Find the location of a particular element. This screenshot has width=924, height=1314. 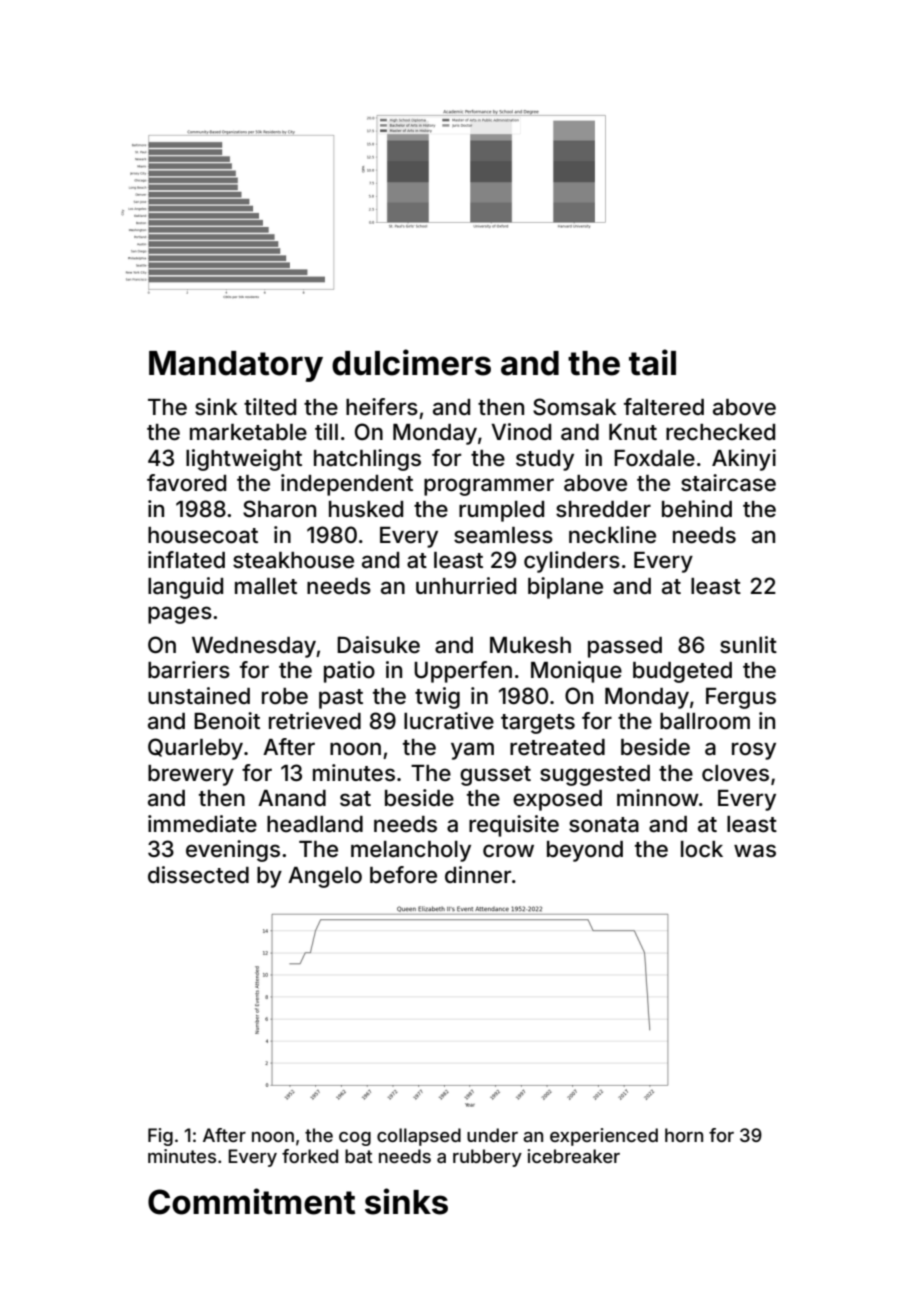

tilted is located at coordinates (270, 407).
